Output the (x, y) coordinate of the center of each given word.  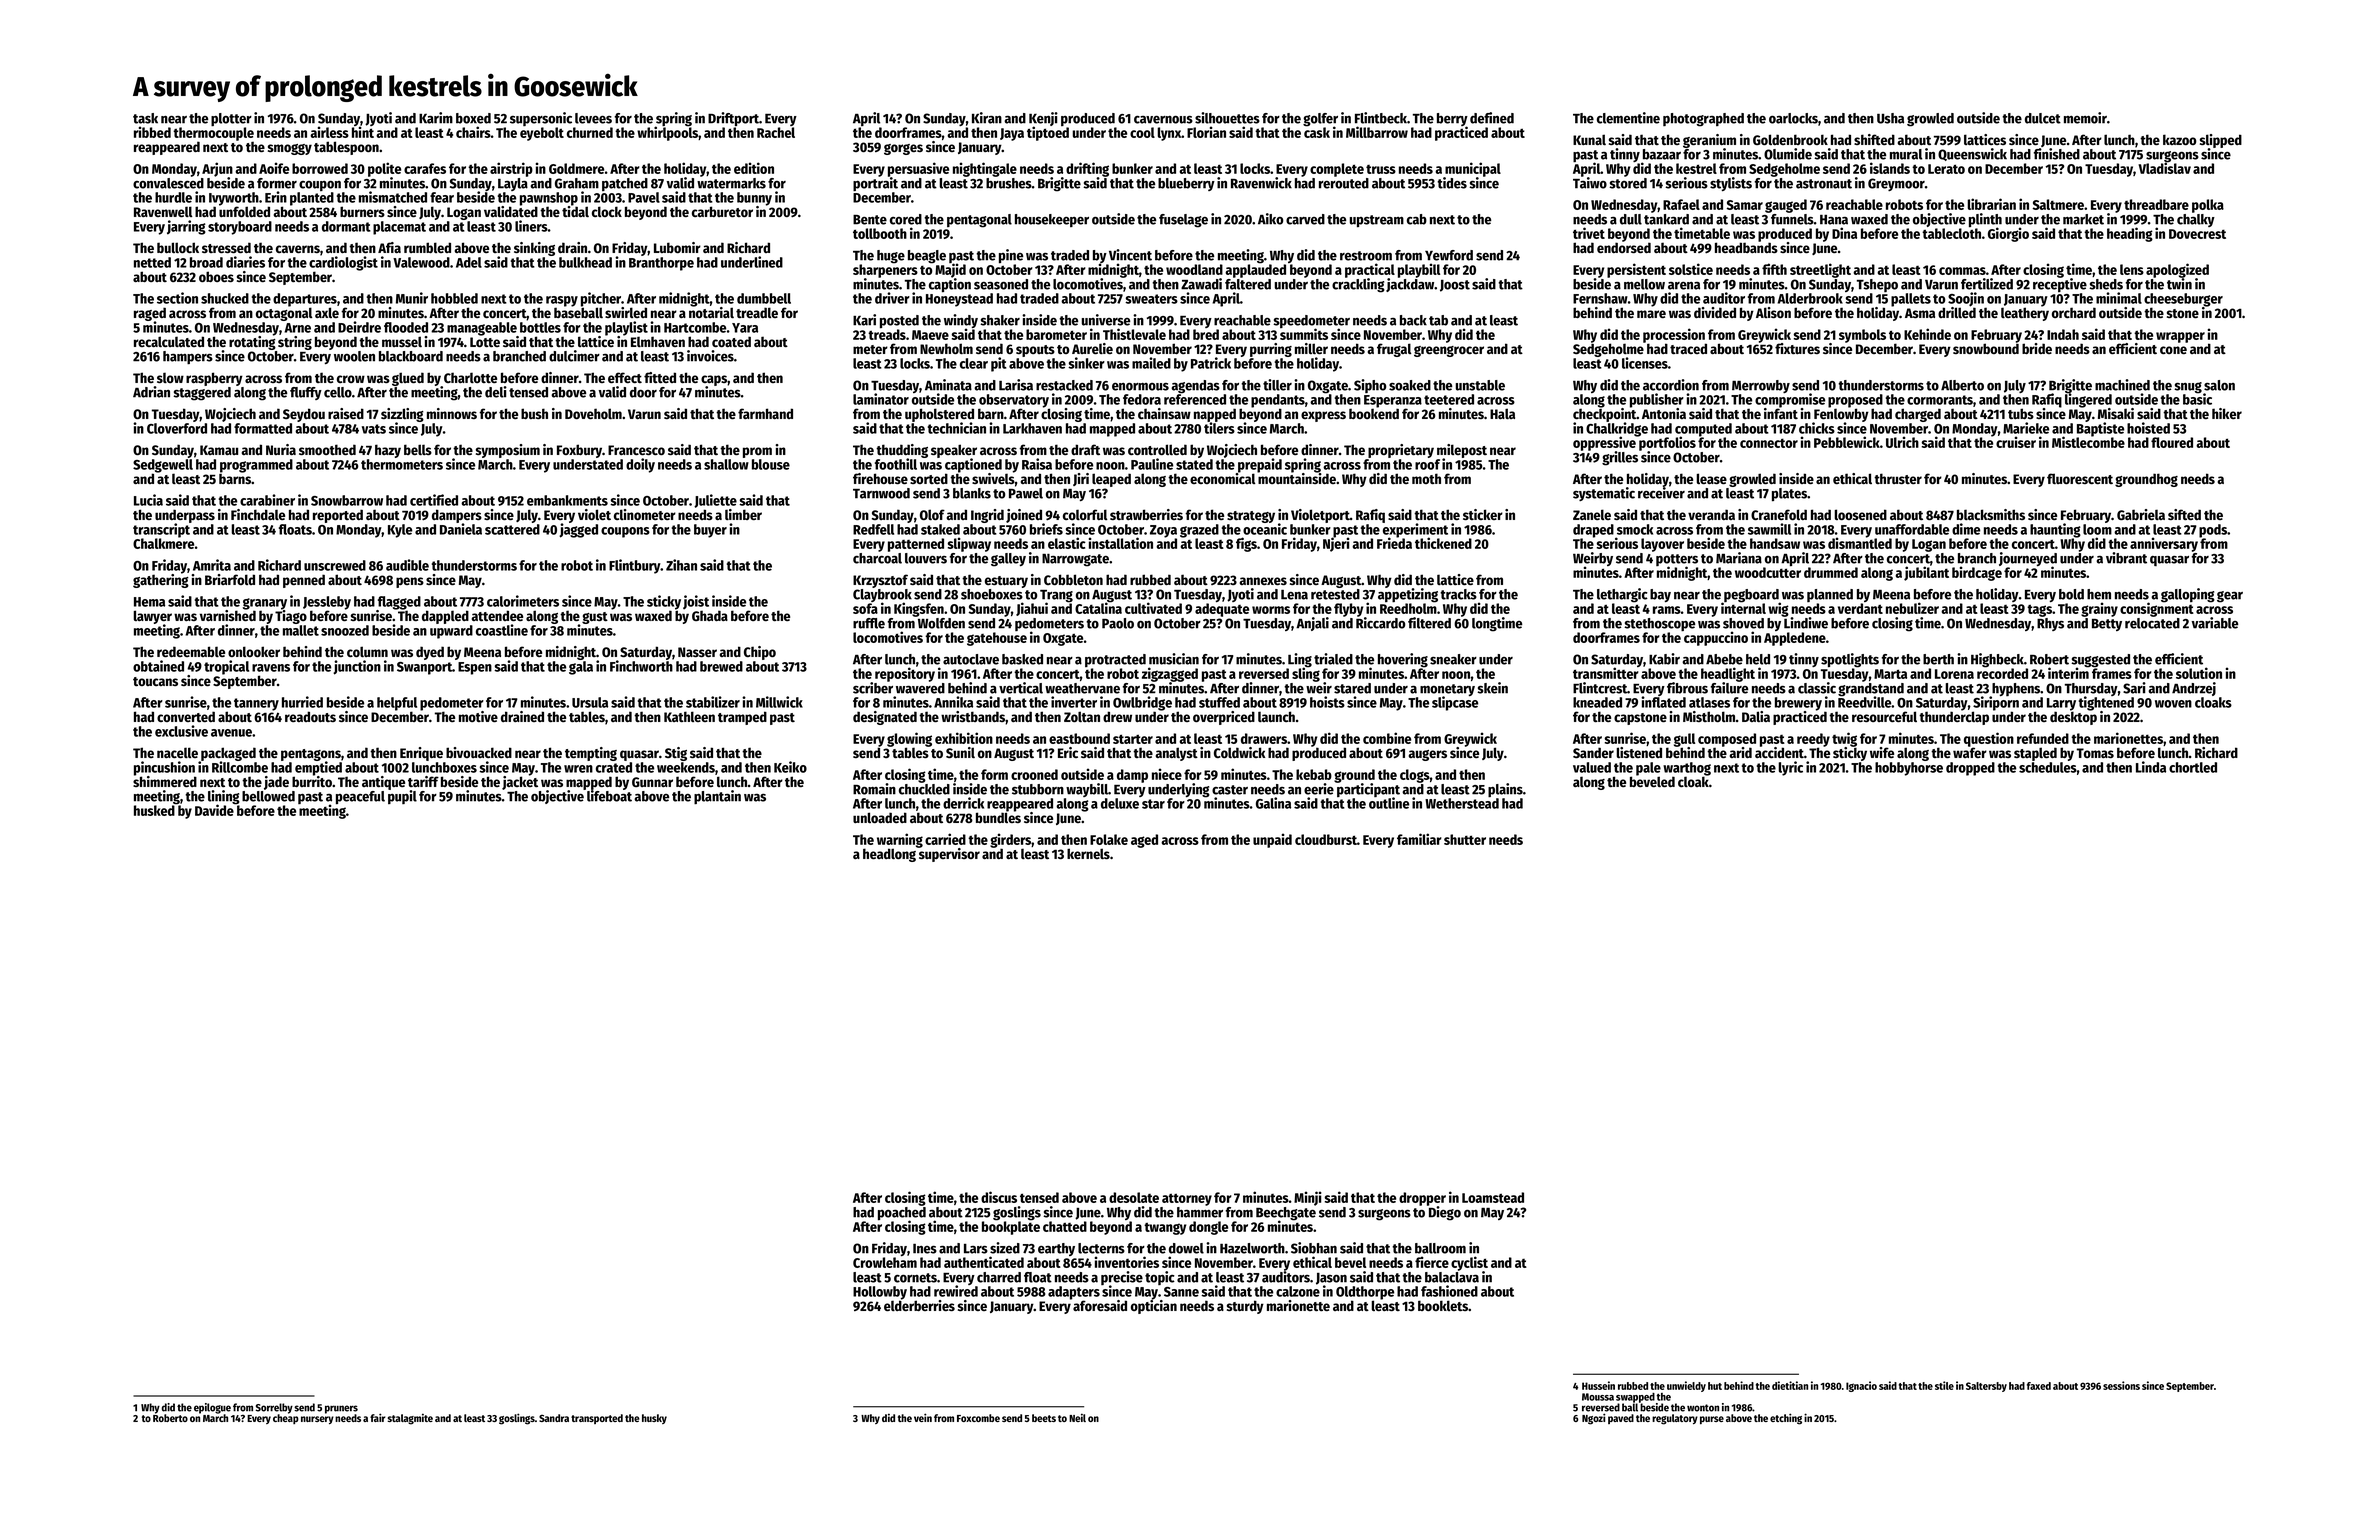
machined (2122, 385)
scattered (512, 529)
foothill (896, 464)
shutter (1465, 839)
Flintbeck (1381, 118)
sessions (2121, 1385)
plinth (1985, 220)
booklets (1443, 1305)
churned (590, 132)
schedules (2048, 767)
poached (902, 1214)
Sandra (554, 1418)
